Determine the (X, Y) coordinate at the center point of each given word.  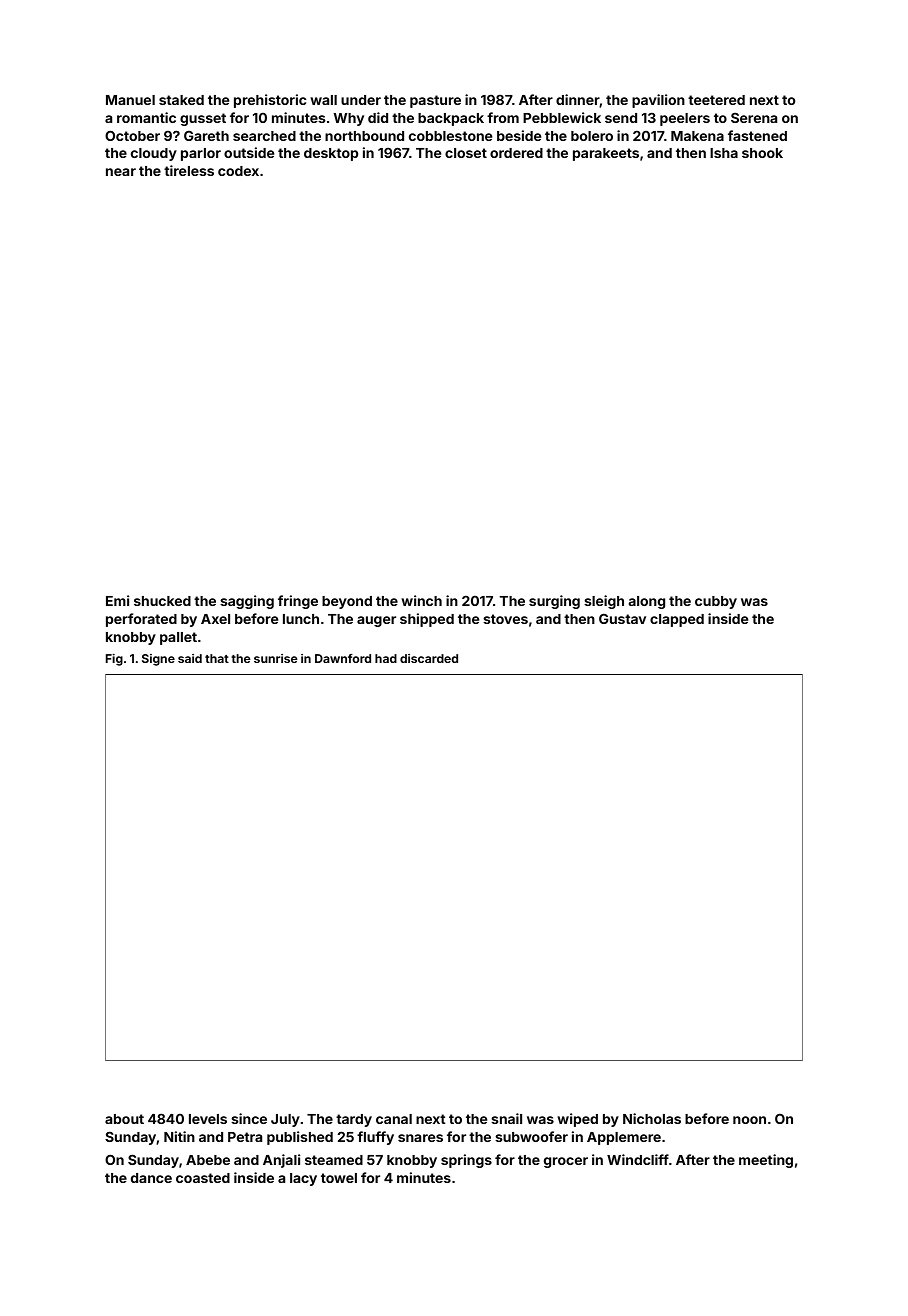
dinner (578, 101)
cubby (716, 602)
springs (466, 1161)
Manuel (130, 100)
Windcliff (638, 1159)
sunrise (276, 658)
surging (554, 602)
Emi (117, 600)
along (647, 602)
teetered (716, 100)
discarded (429, 658)
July (285, 1120)
